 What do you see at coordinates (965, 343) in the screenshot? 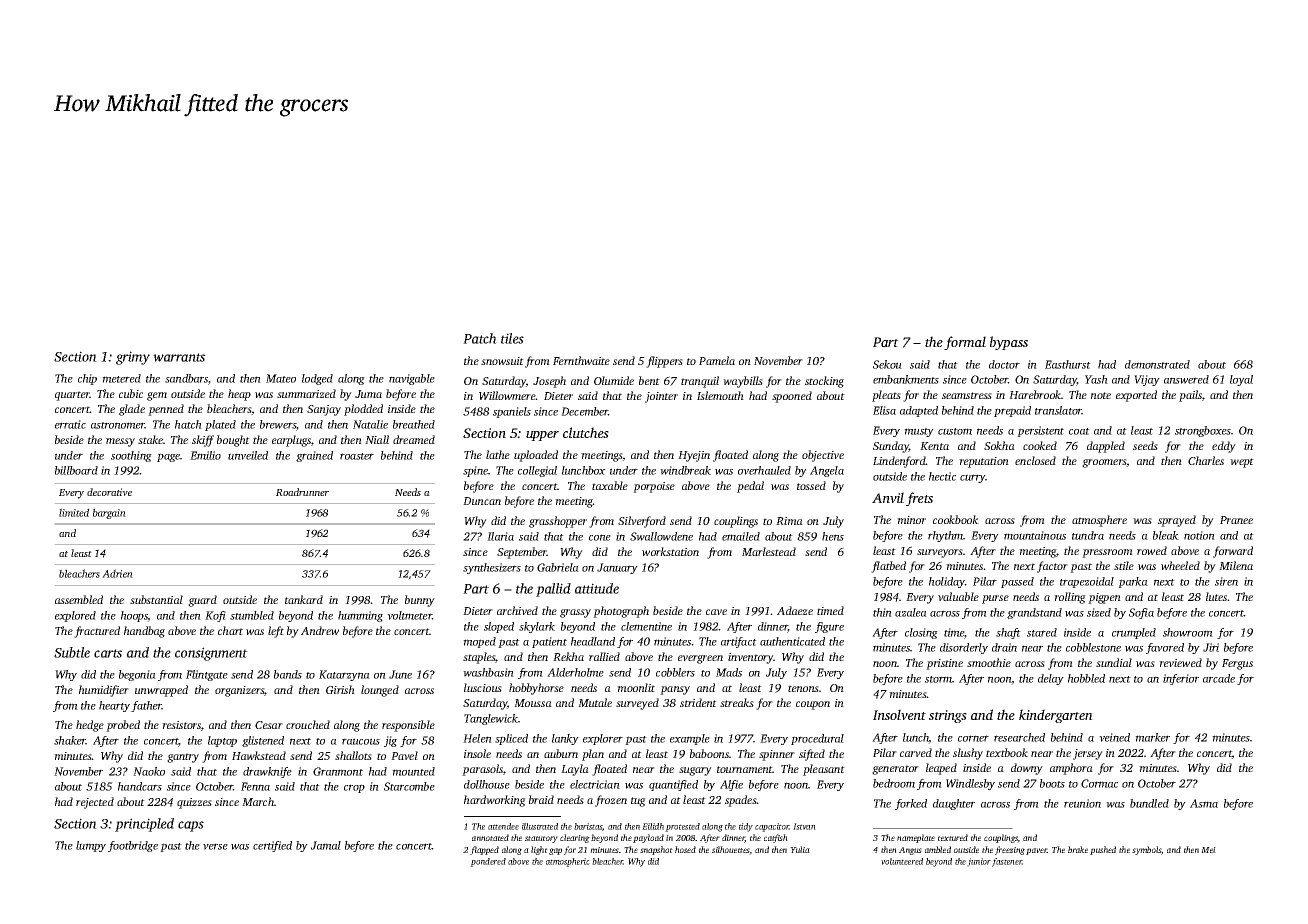
I see `formal` at bounding box center [965, 343].
